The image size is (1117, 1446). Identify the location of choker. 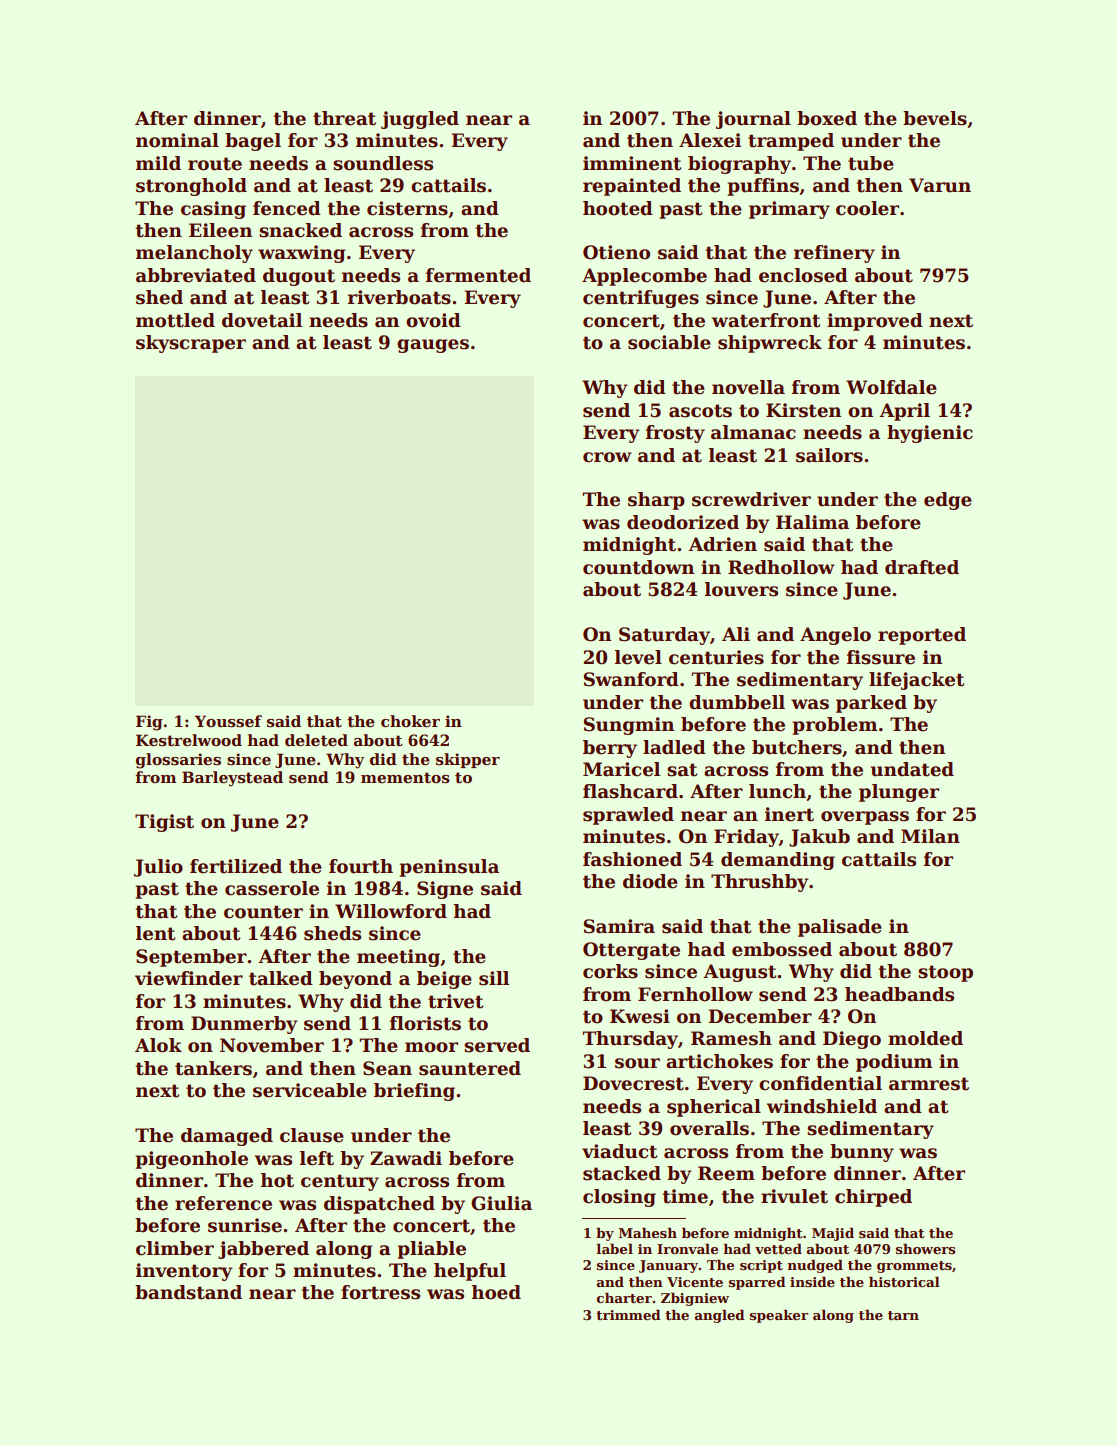
(410, 721).
